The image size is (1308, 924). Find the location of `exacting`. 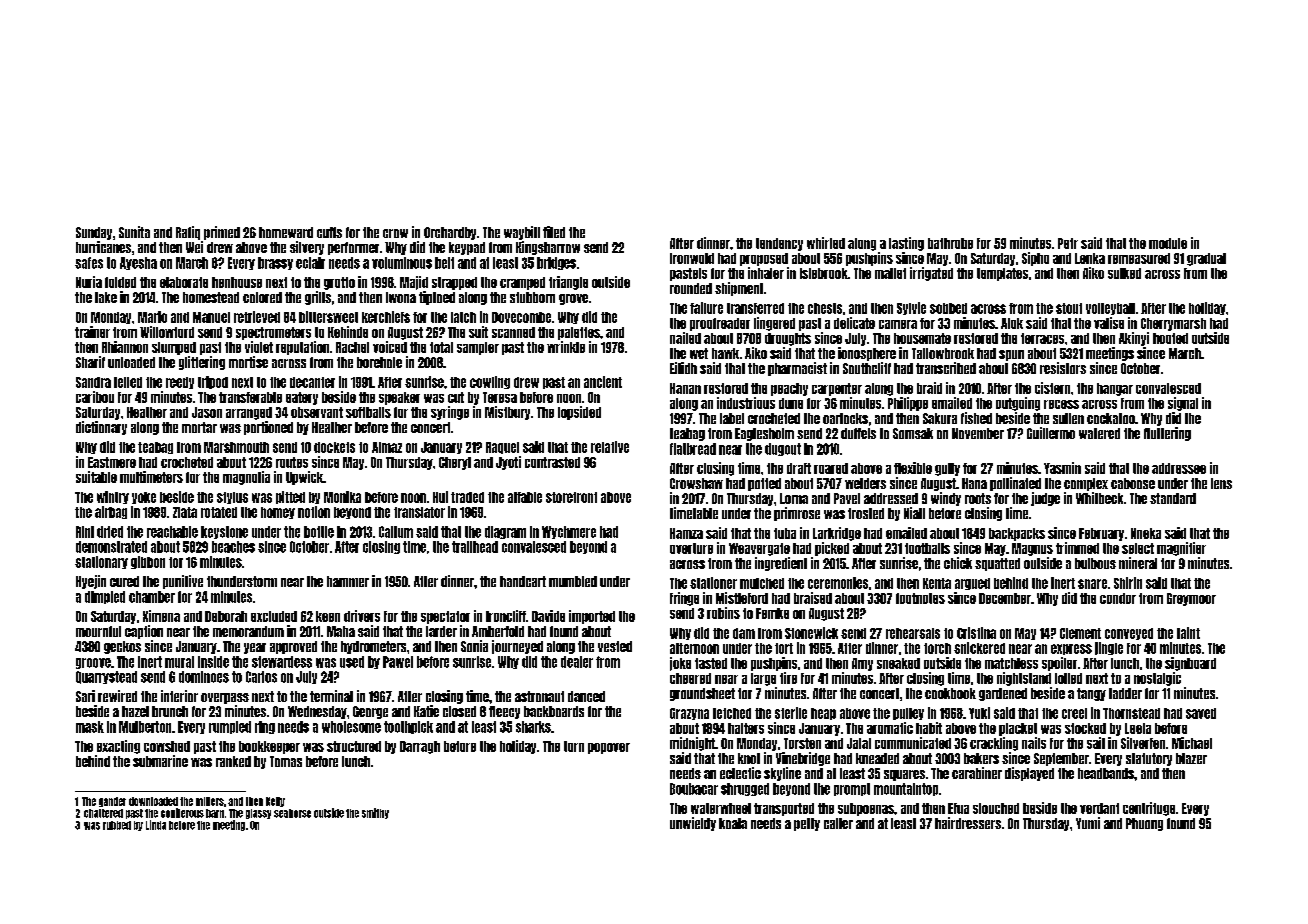

exacting is located at coordinates (118, 747).
